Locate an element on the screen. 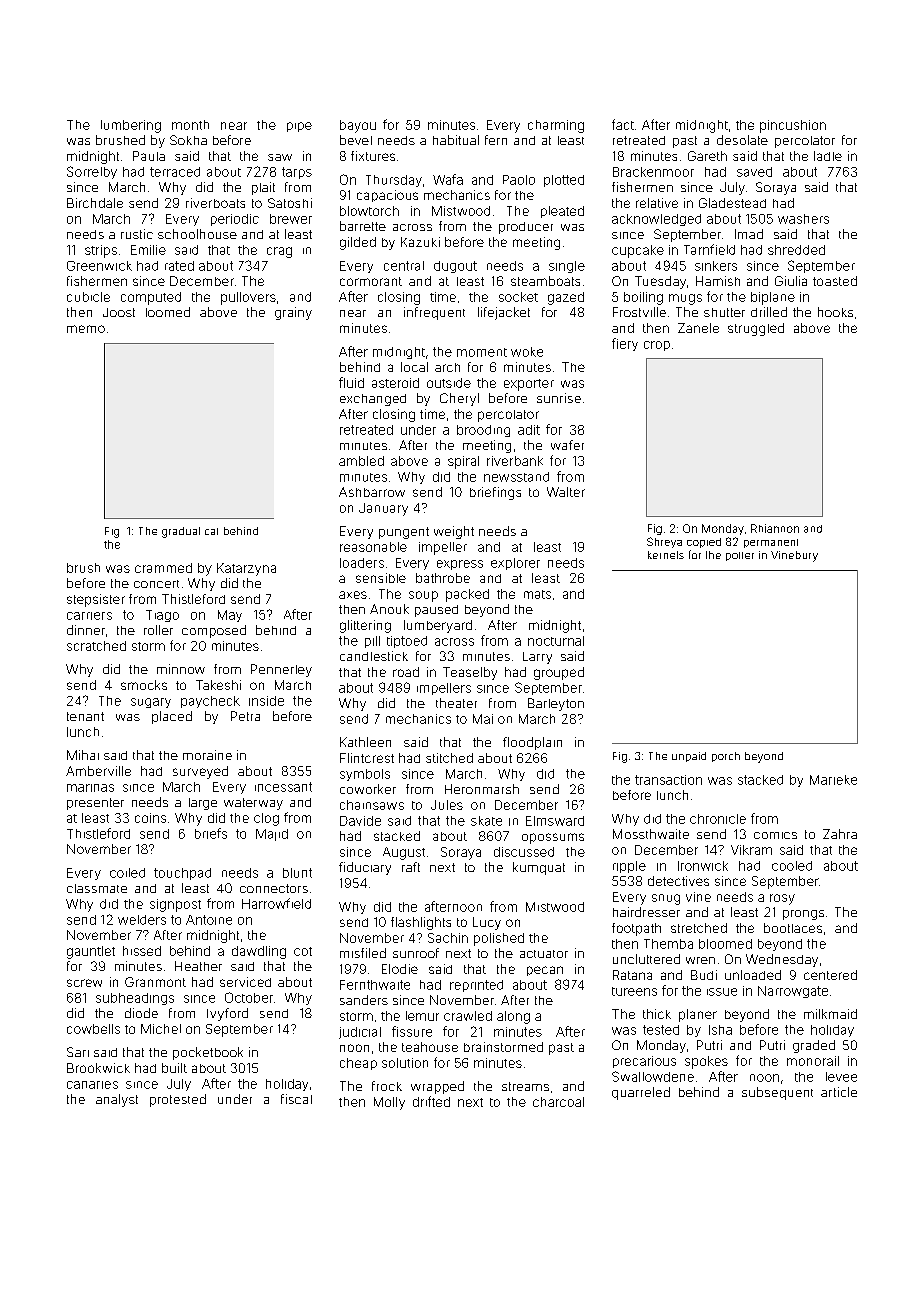  charming is located at coordinates (556, 126).
